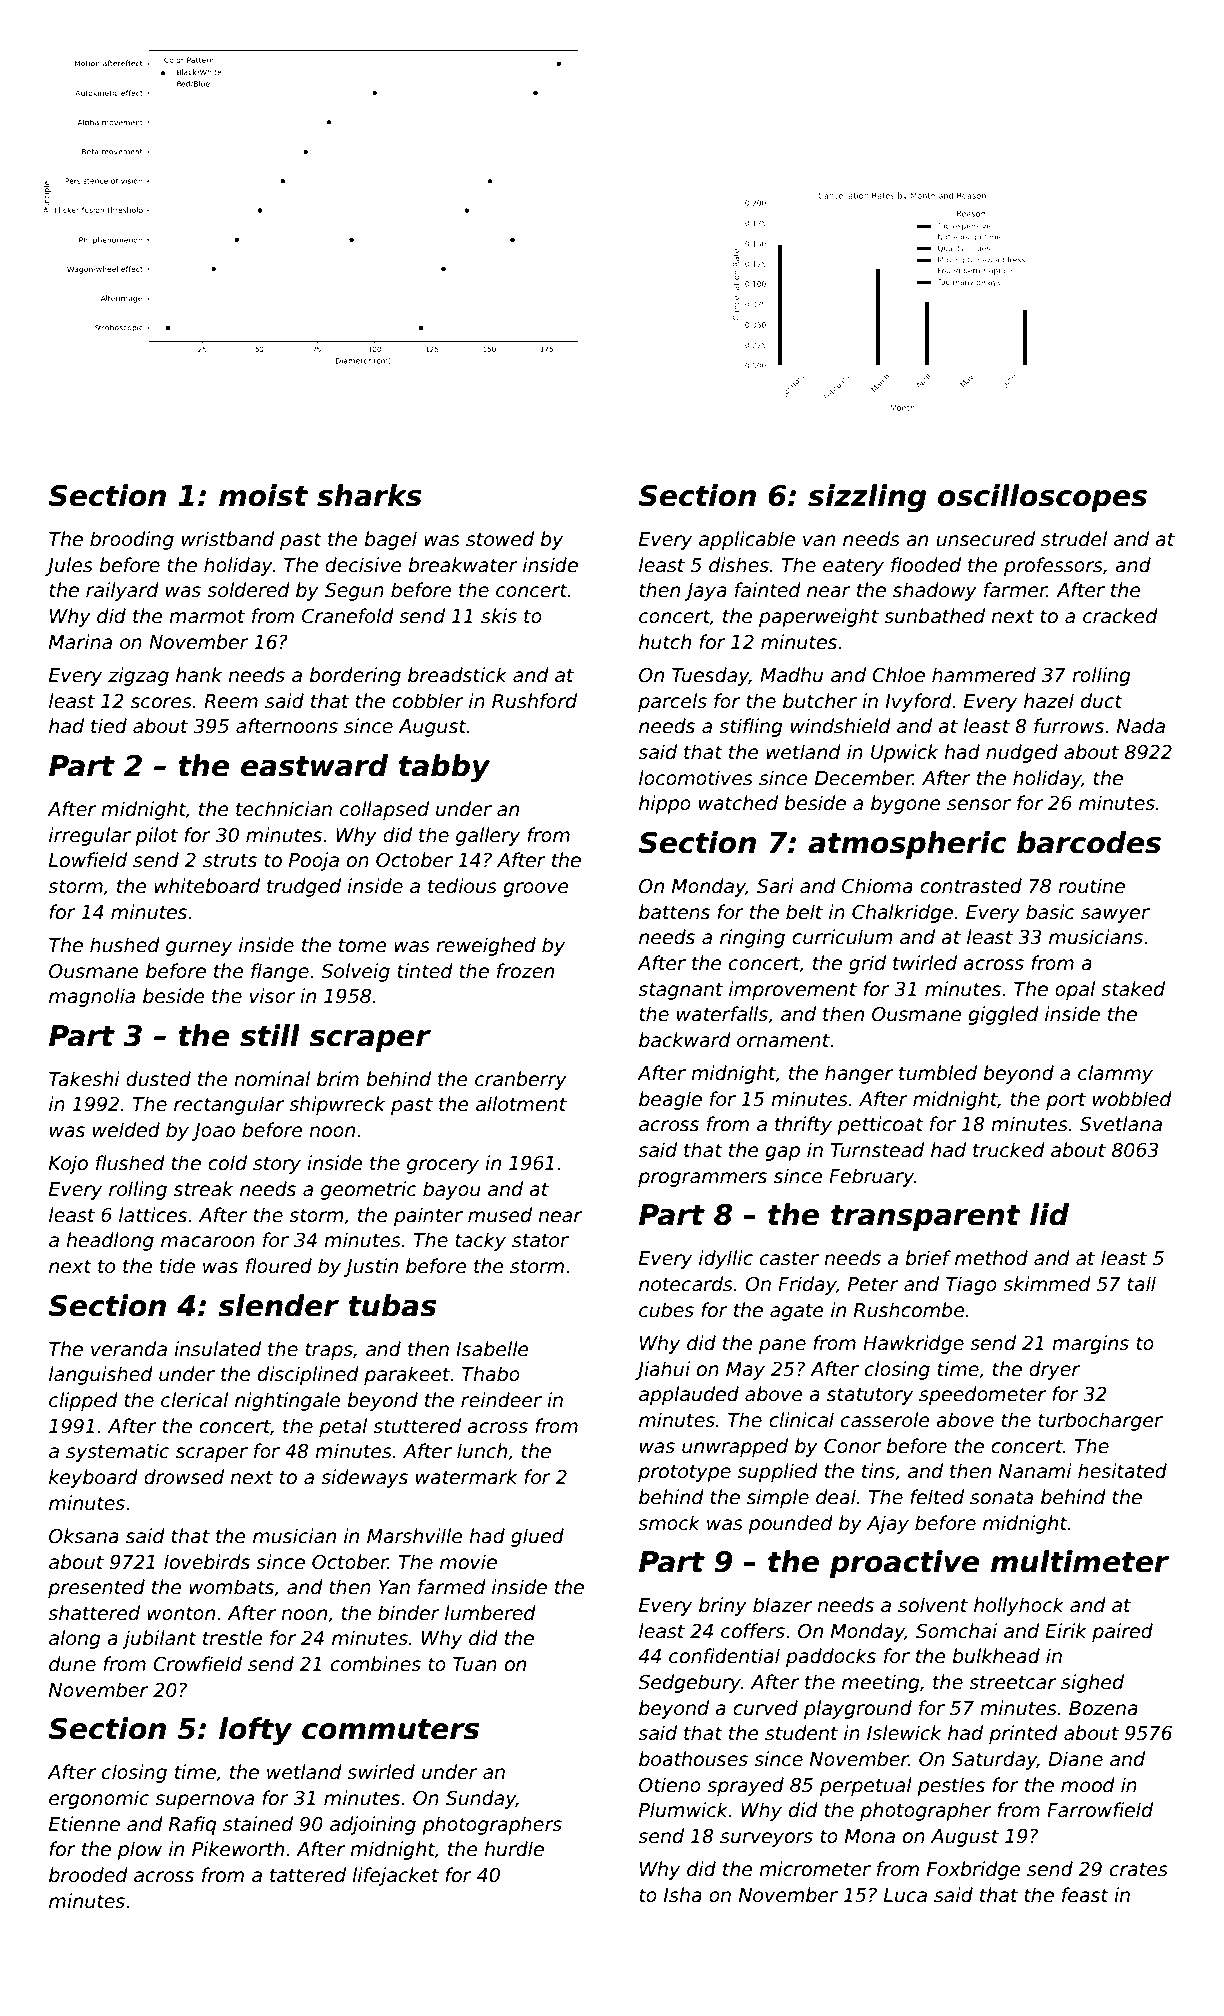 The height and width of the screenshot is (2016, 1224). Describe the element at coordinates (363, 565) in the screenshot. I see `decisive` at that location.
